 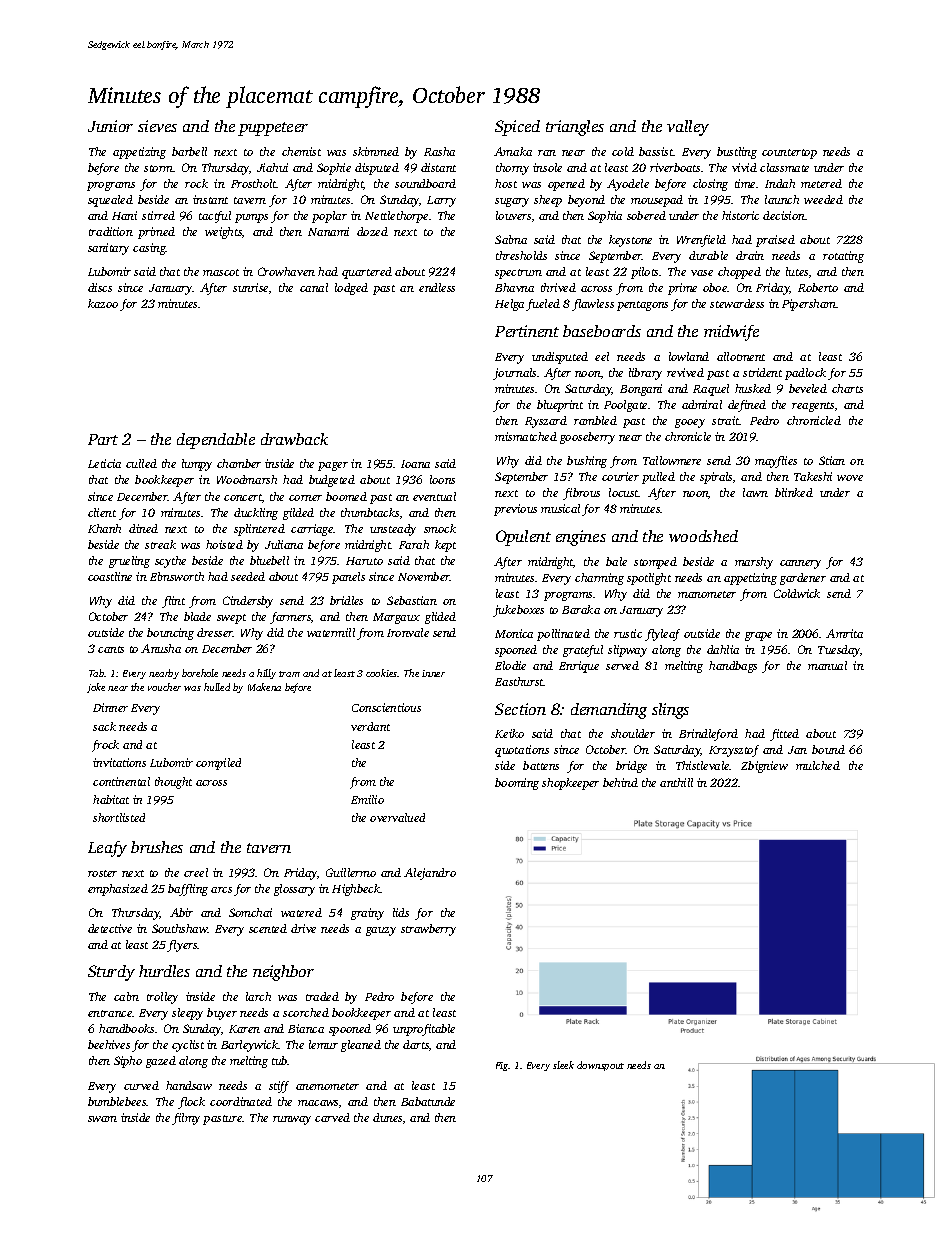 What do you see at coordinates (649, 579) in the page?
I see `spotlight` at bounding box center [649, 579].
